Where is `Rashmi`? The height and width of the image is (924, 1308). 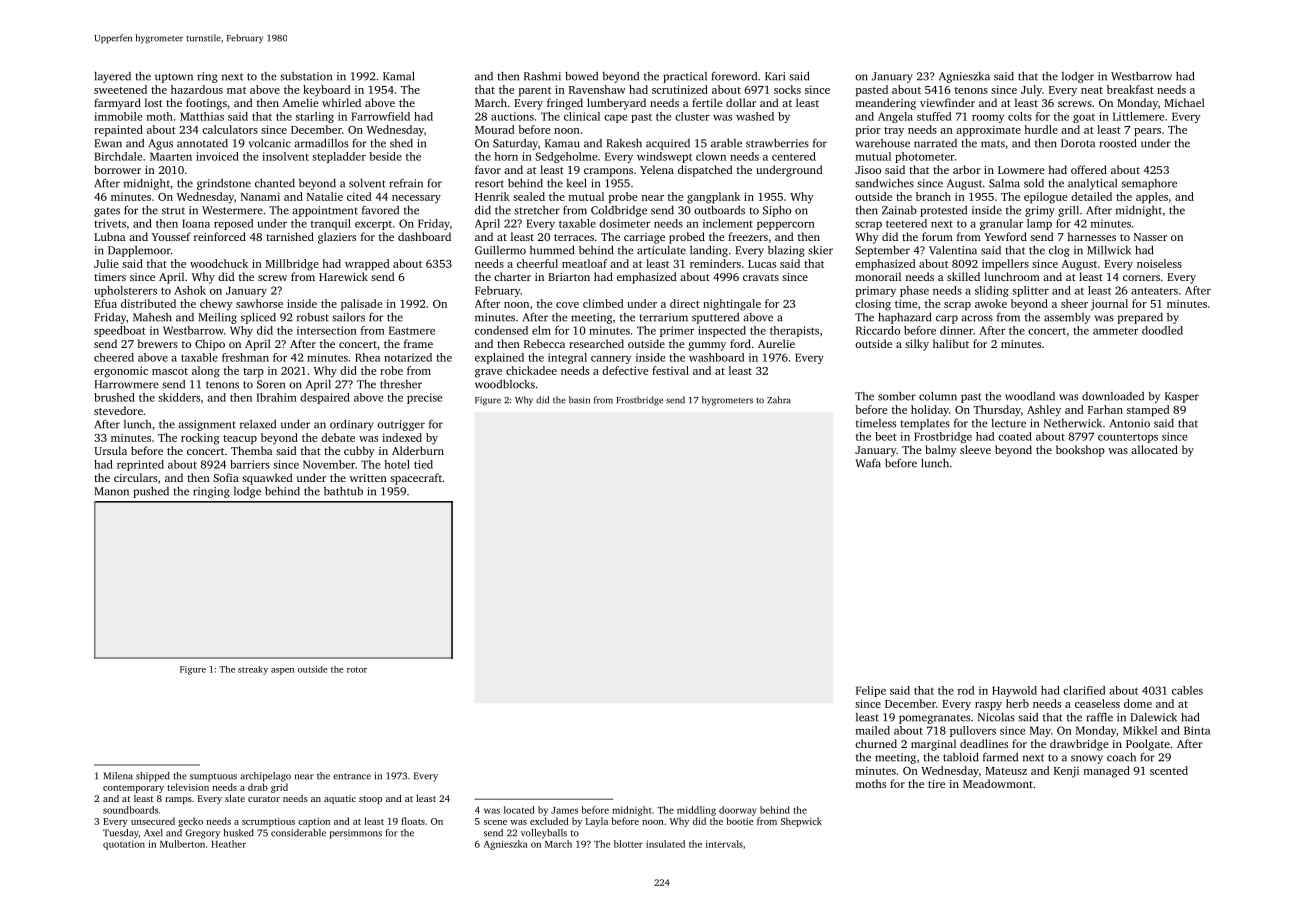 Rashmi is located at coordinates (542, 76).
